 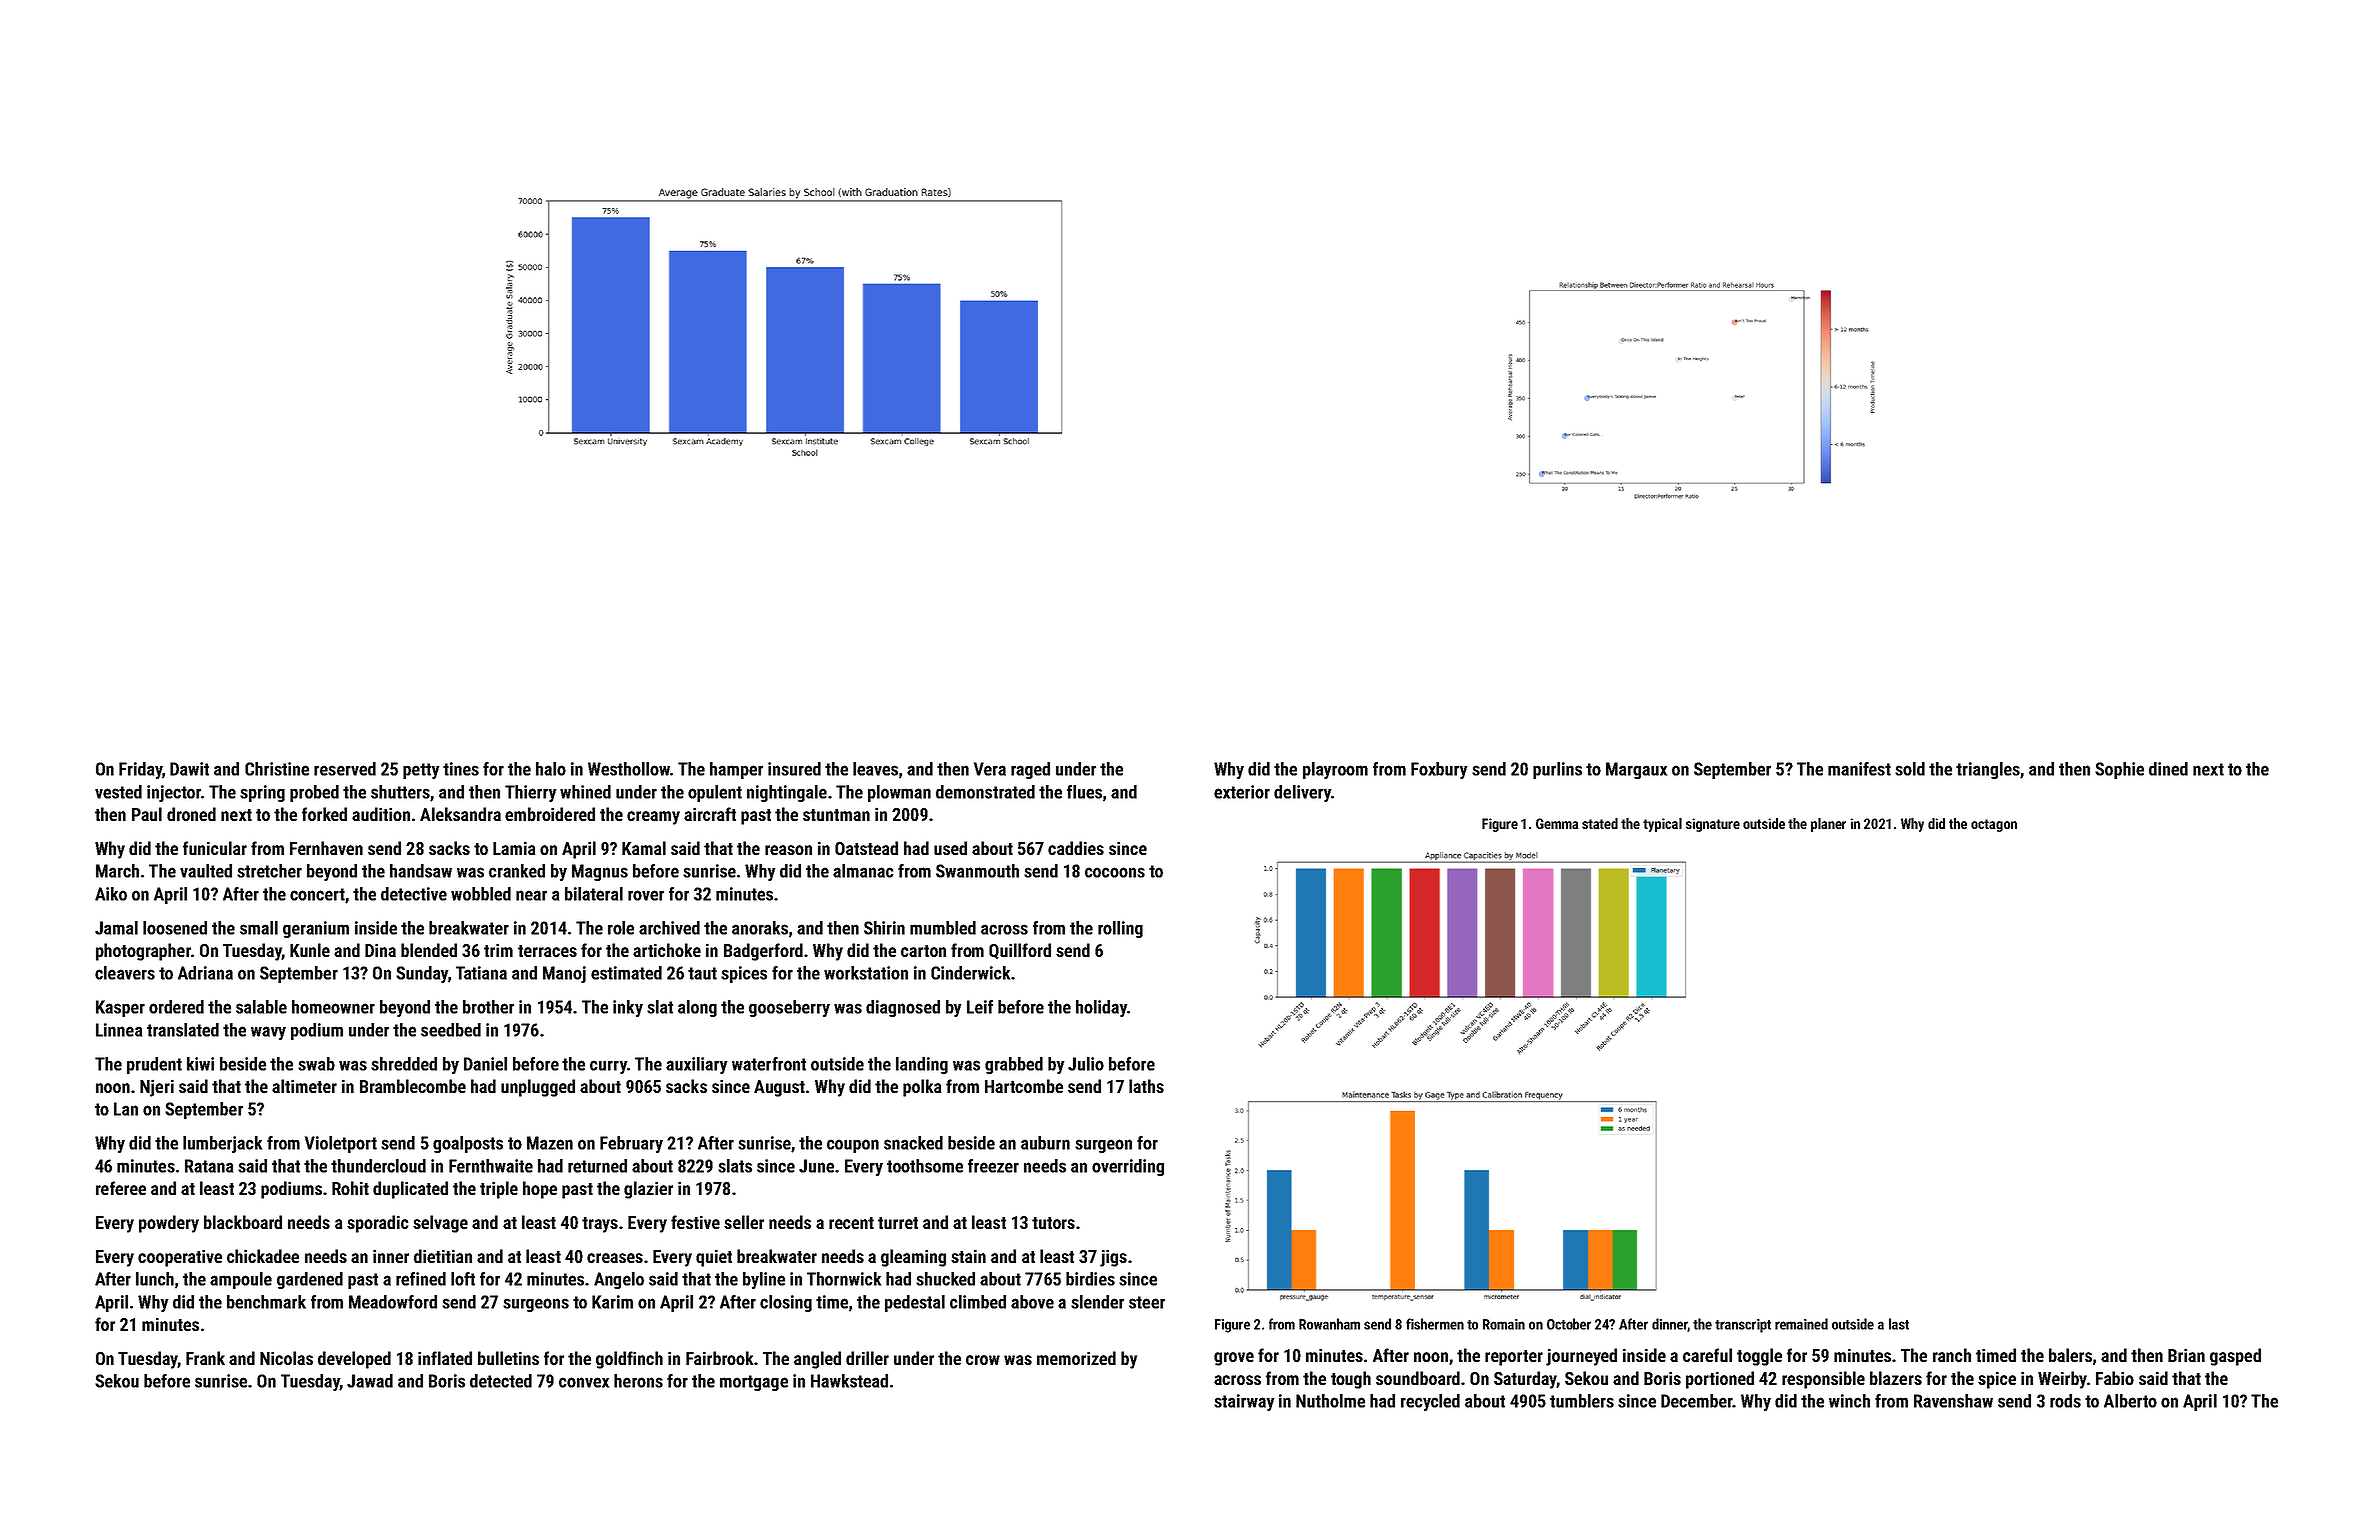 What do you see at coordinates (1101, 1008) in the screenshot?
I see `holiday` at bounding box center [1101, 1008].
